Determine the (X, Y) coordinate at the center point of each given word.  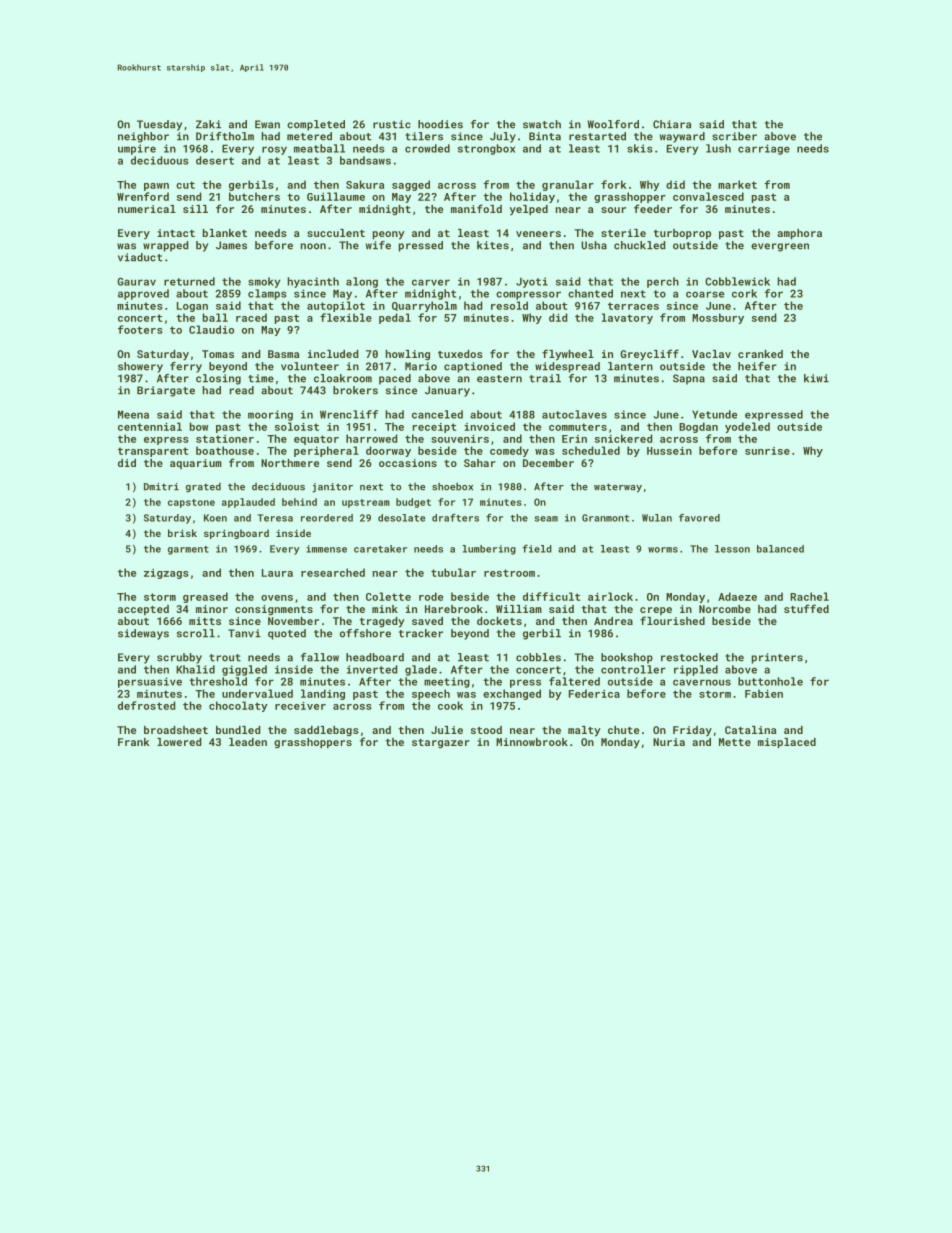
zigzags (166, 574)
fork (613, 184)
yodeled (747, 427)
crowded (427, 148)
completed (316, 125)
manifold (476, 208)
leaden (248, 742)
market (737, 184)
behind (299, 502)
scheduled (591, 450)
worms (663, 550)
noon (313, 246)
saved (427, 621)
